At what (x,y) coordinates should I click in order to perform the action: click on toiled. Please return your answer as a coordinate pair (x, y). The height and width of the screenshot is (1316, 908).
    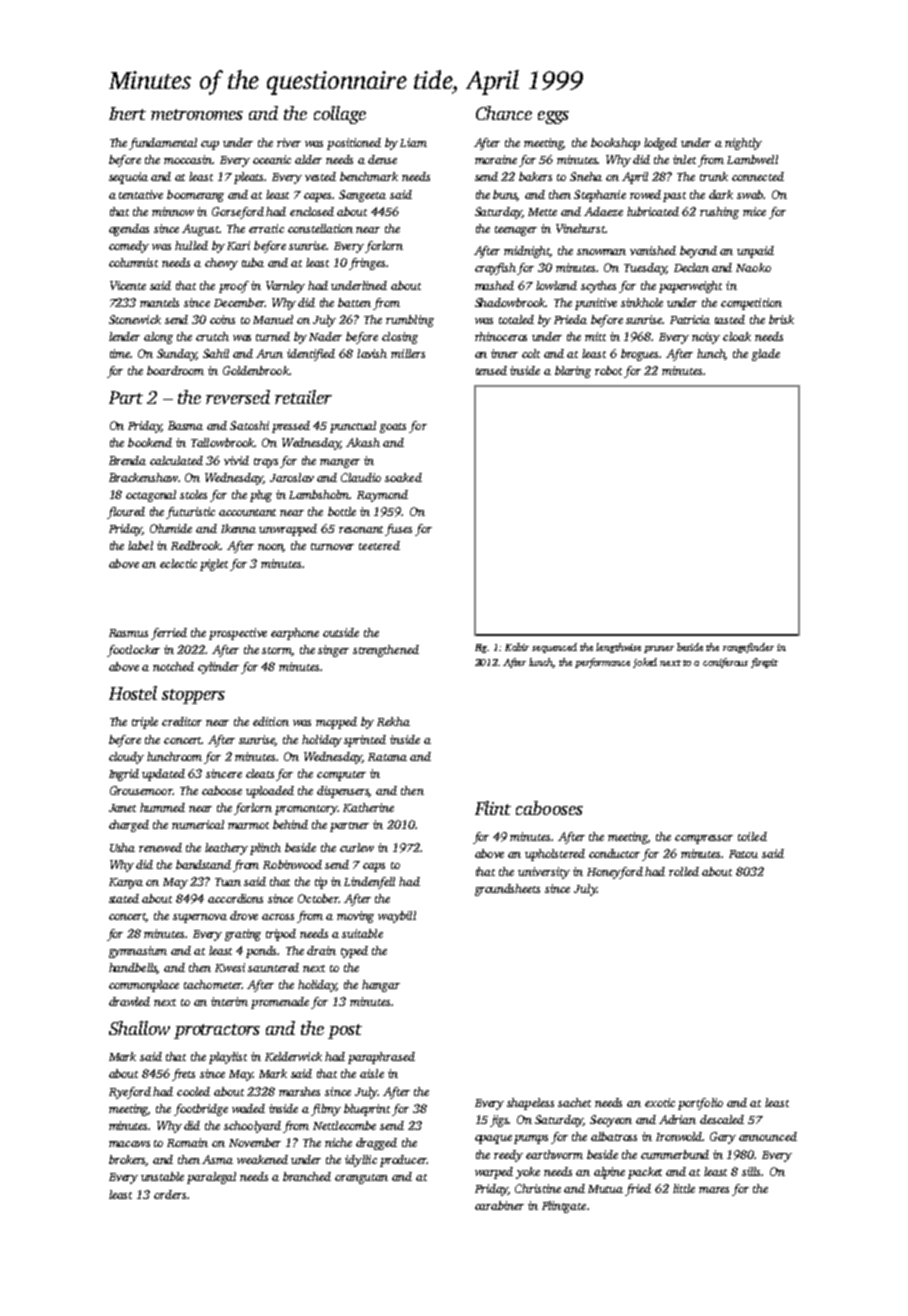
    Looking at the image, I should click on (752, 836).
